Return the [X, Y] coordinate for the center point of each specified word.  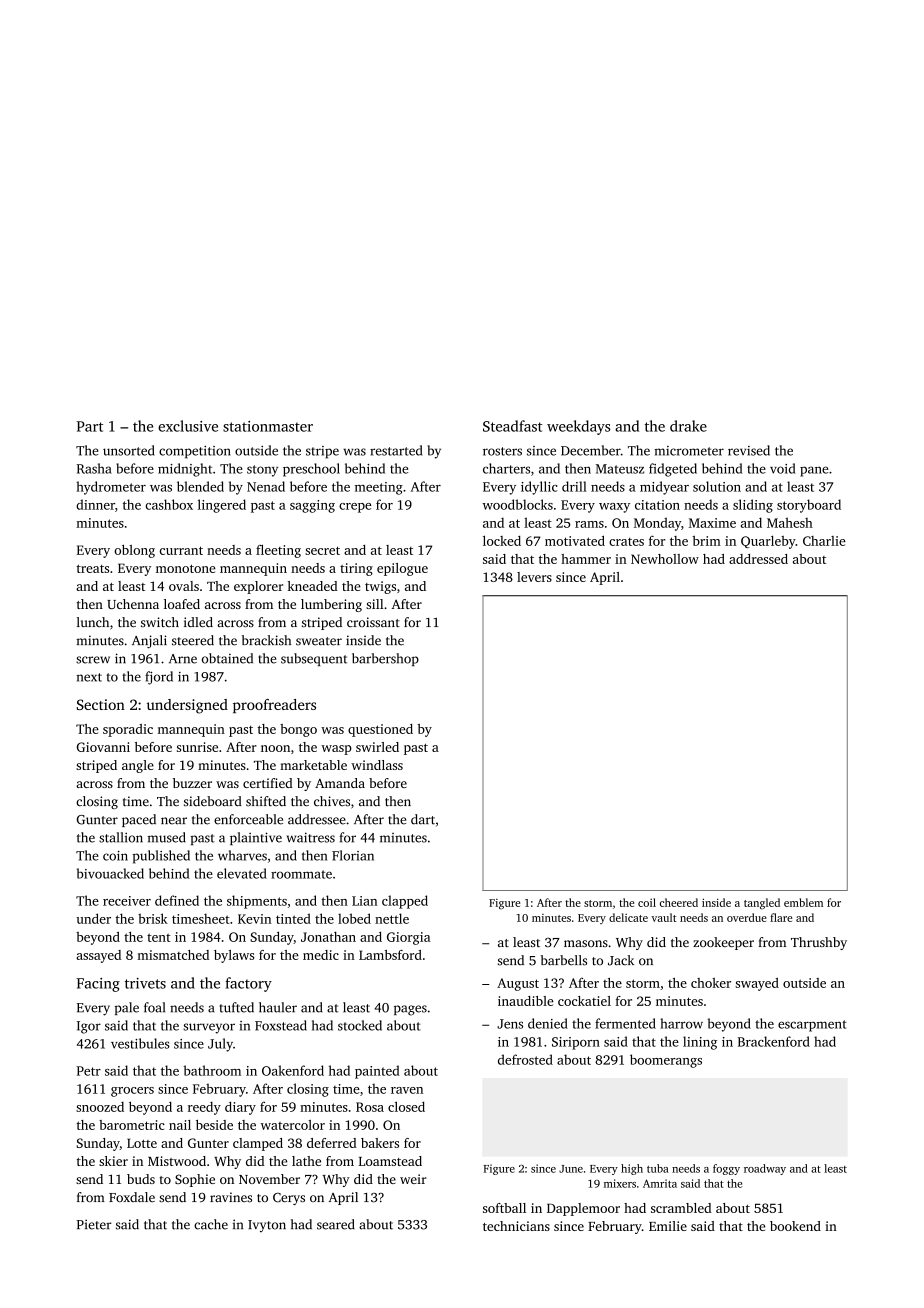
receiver [127, 901]
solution [717, 486]
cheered [679, 902]
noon [275, 748]
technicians [516, 1226]
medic [321, 955]
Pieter [94, 1224]
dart [423, 819]
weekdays [578, 427]
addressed [758, 559]
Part [89, 426]
